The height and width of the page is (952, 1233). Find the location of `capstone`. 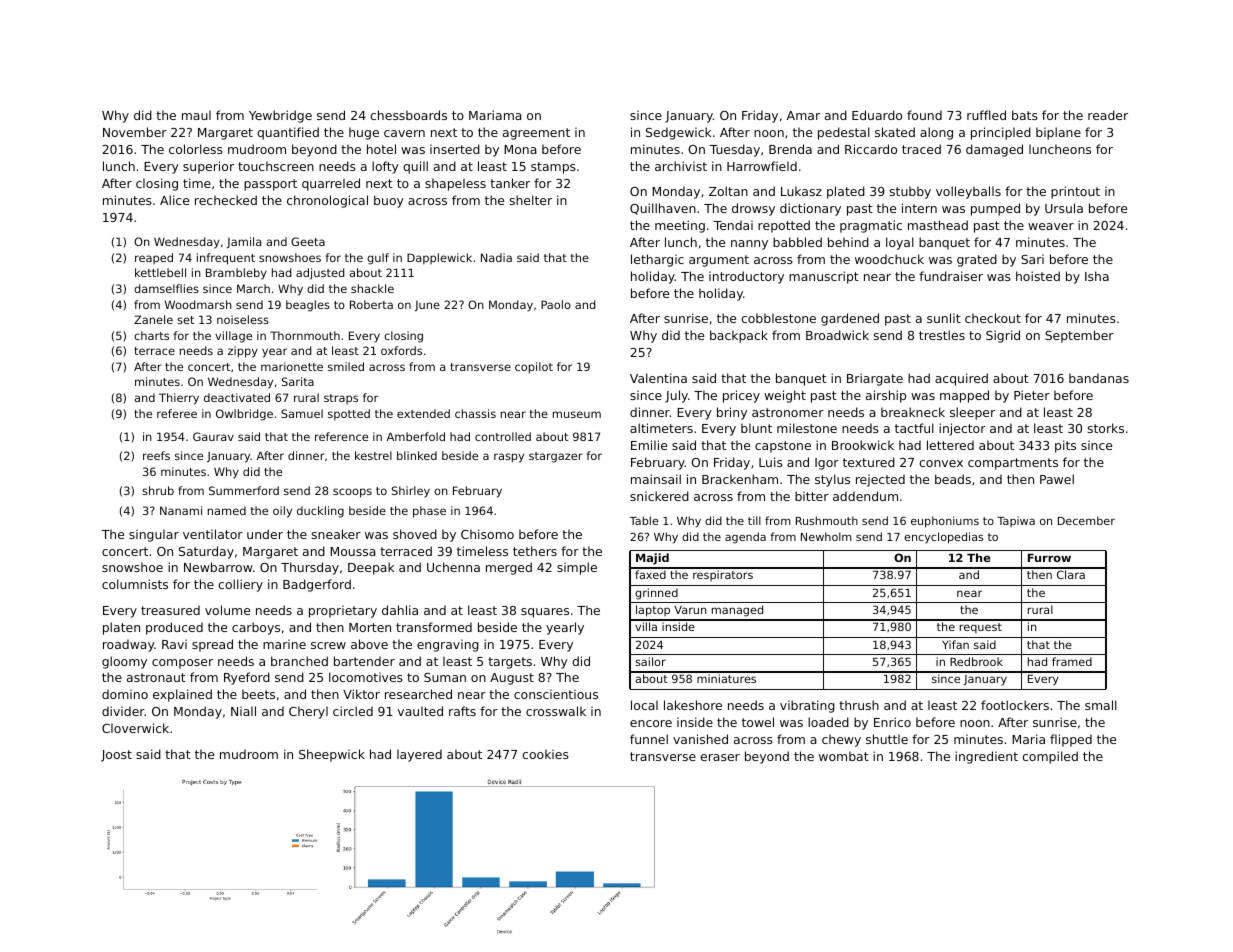

capstone is located at coordinates (783, 447).
